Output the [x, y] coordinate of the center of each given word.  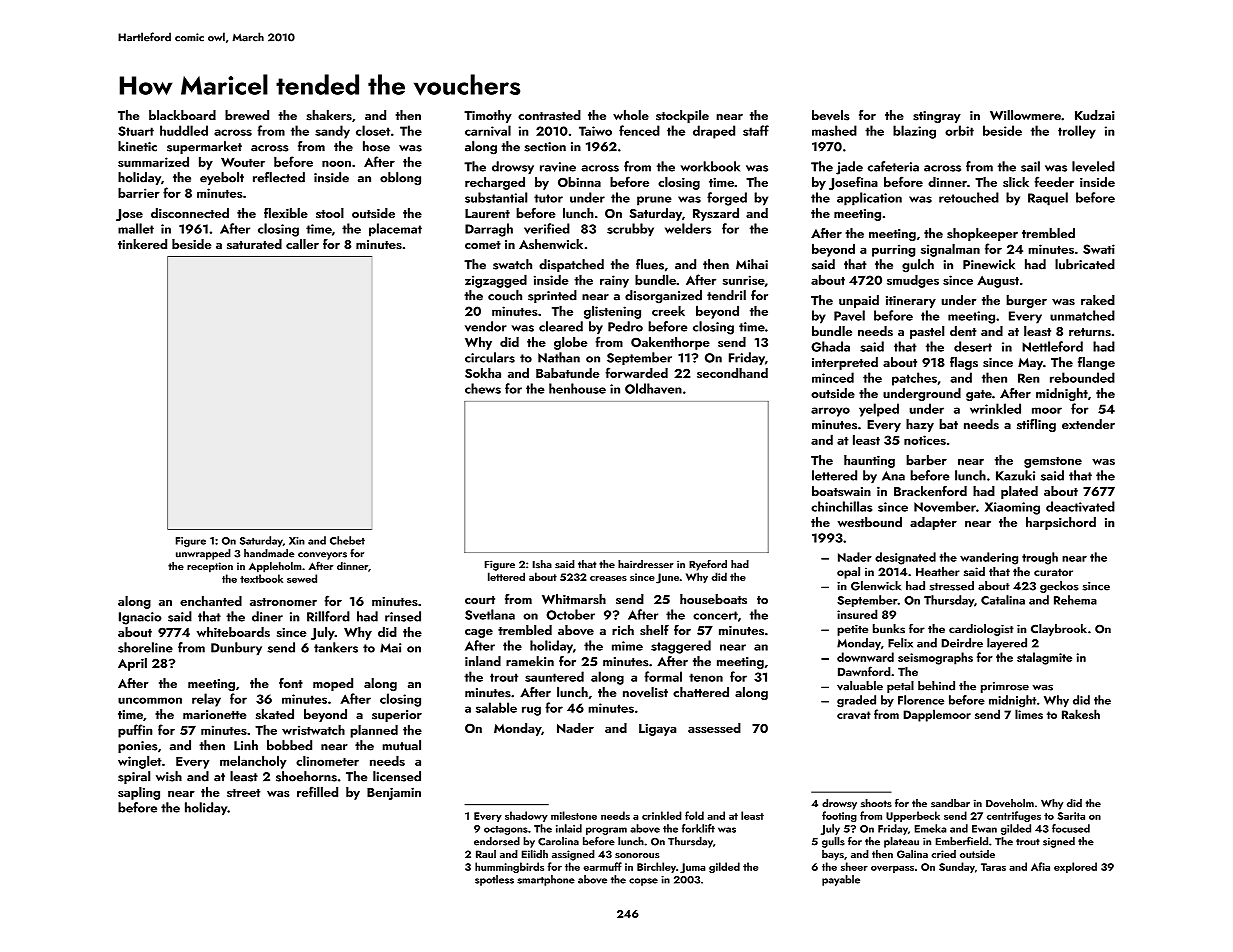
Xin [297, 541]
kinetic [137, 146]
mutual [402, 745]
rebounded [1082, 377]
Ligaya [657, 730]
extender [1088, 424]
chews [483, 388]
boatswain [841, 491]
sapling [139, 793]
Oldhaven [653, 388]
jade [849, 168]
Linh [246, 745]
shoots [876, 803]
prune [654, 201]
